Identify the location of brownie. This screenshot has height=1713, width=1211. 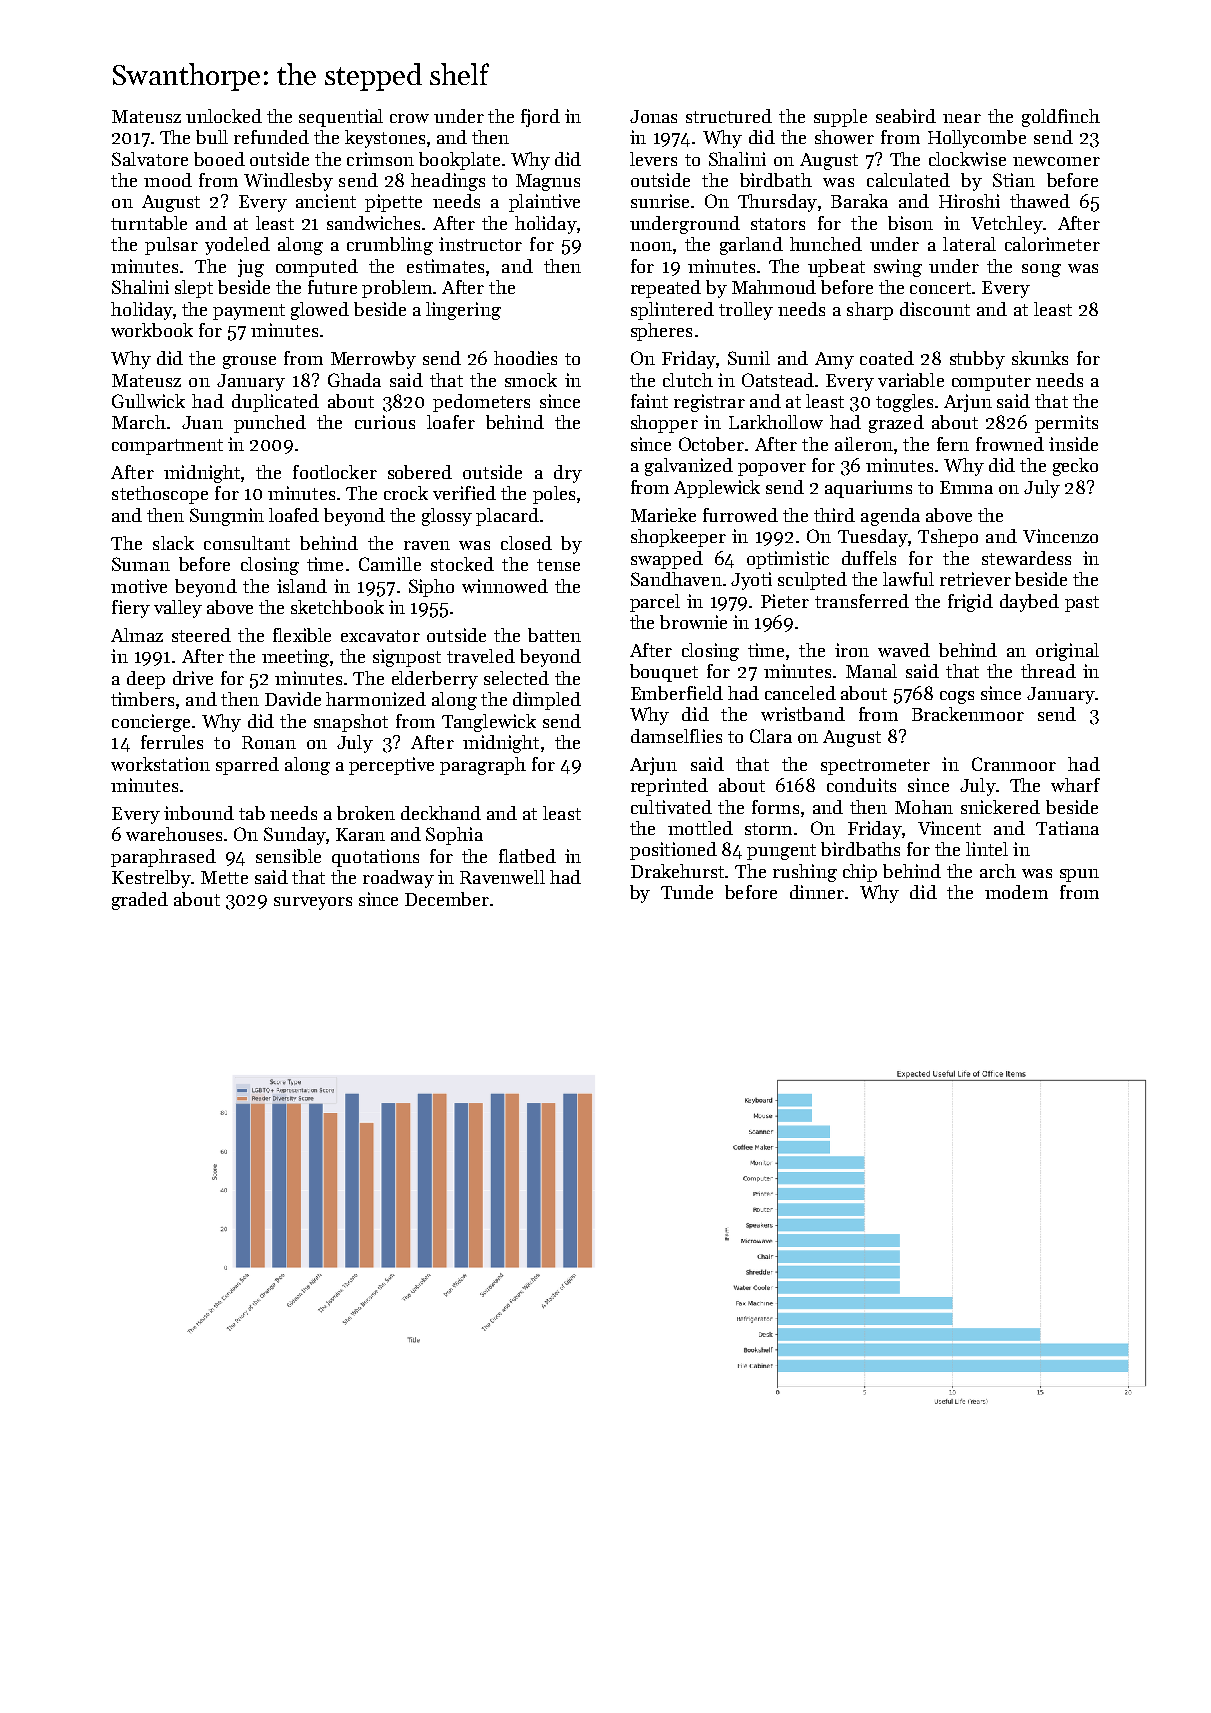
(693, 622).
